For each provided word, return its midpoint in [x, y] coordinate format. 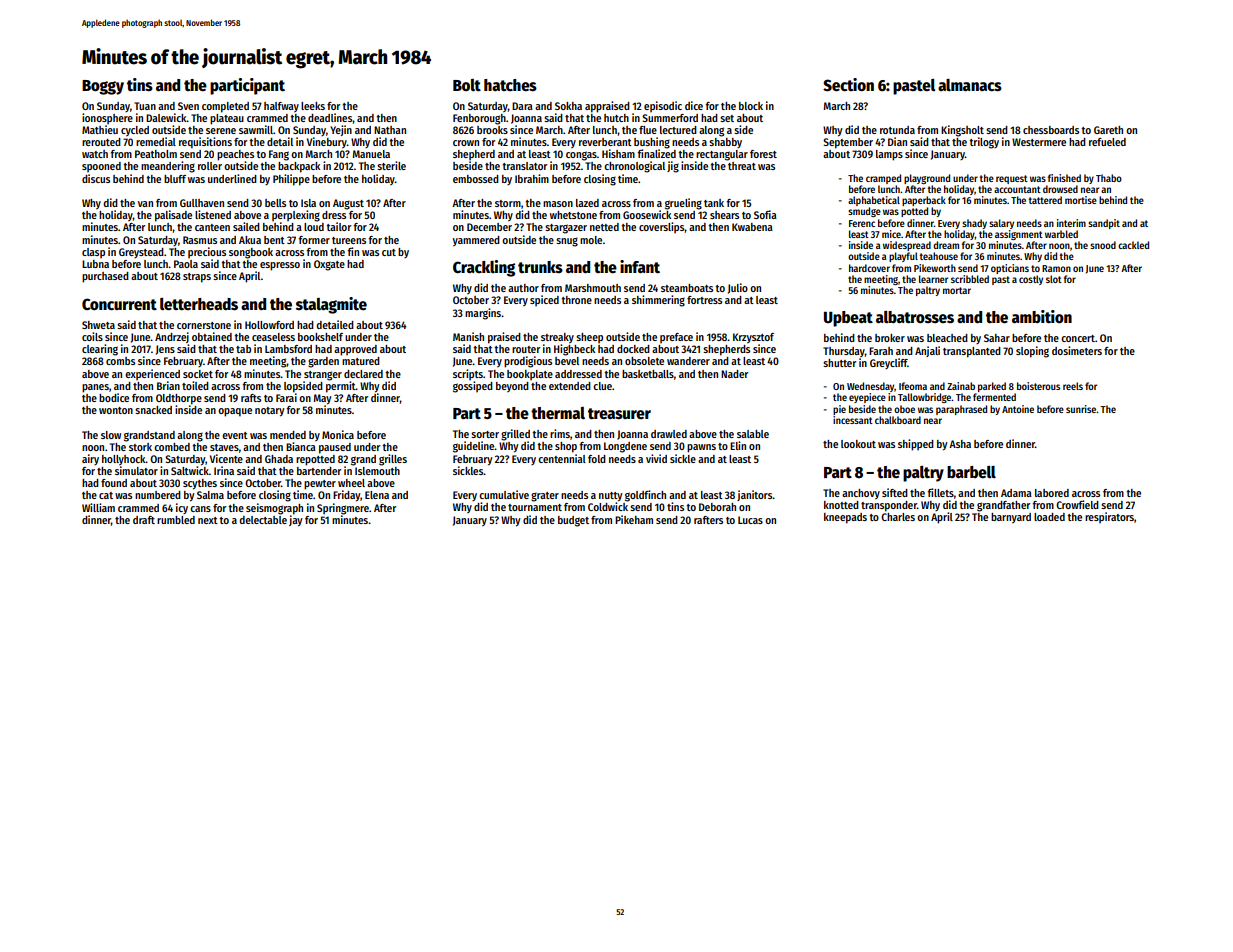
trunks [540, 267]
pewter [320, 485]
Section [848, 85]
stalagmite [331, 305]
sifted [895, 492]
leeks [313, 106]
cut [389, 252]
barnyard [1011, 518]
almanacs [970, 85]
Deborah [717, 507]
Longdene [625, 447]
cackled [1133, 245]
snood [1103, 245]
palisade [173, 216]
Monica [338, 434]
